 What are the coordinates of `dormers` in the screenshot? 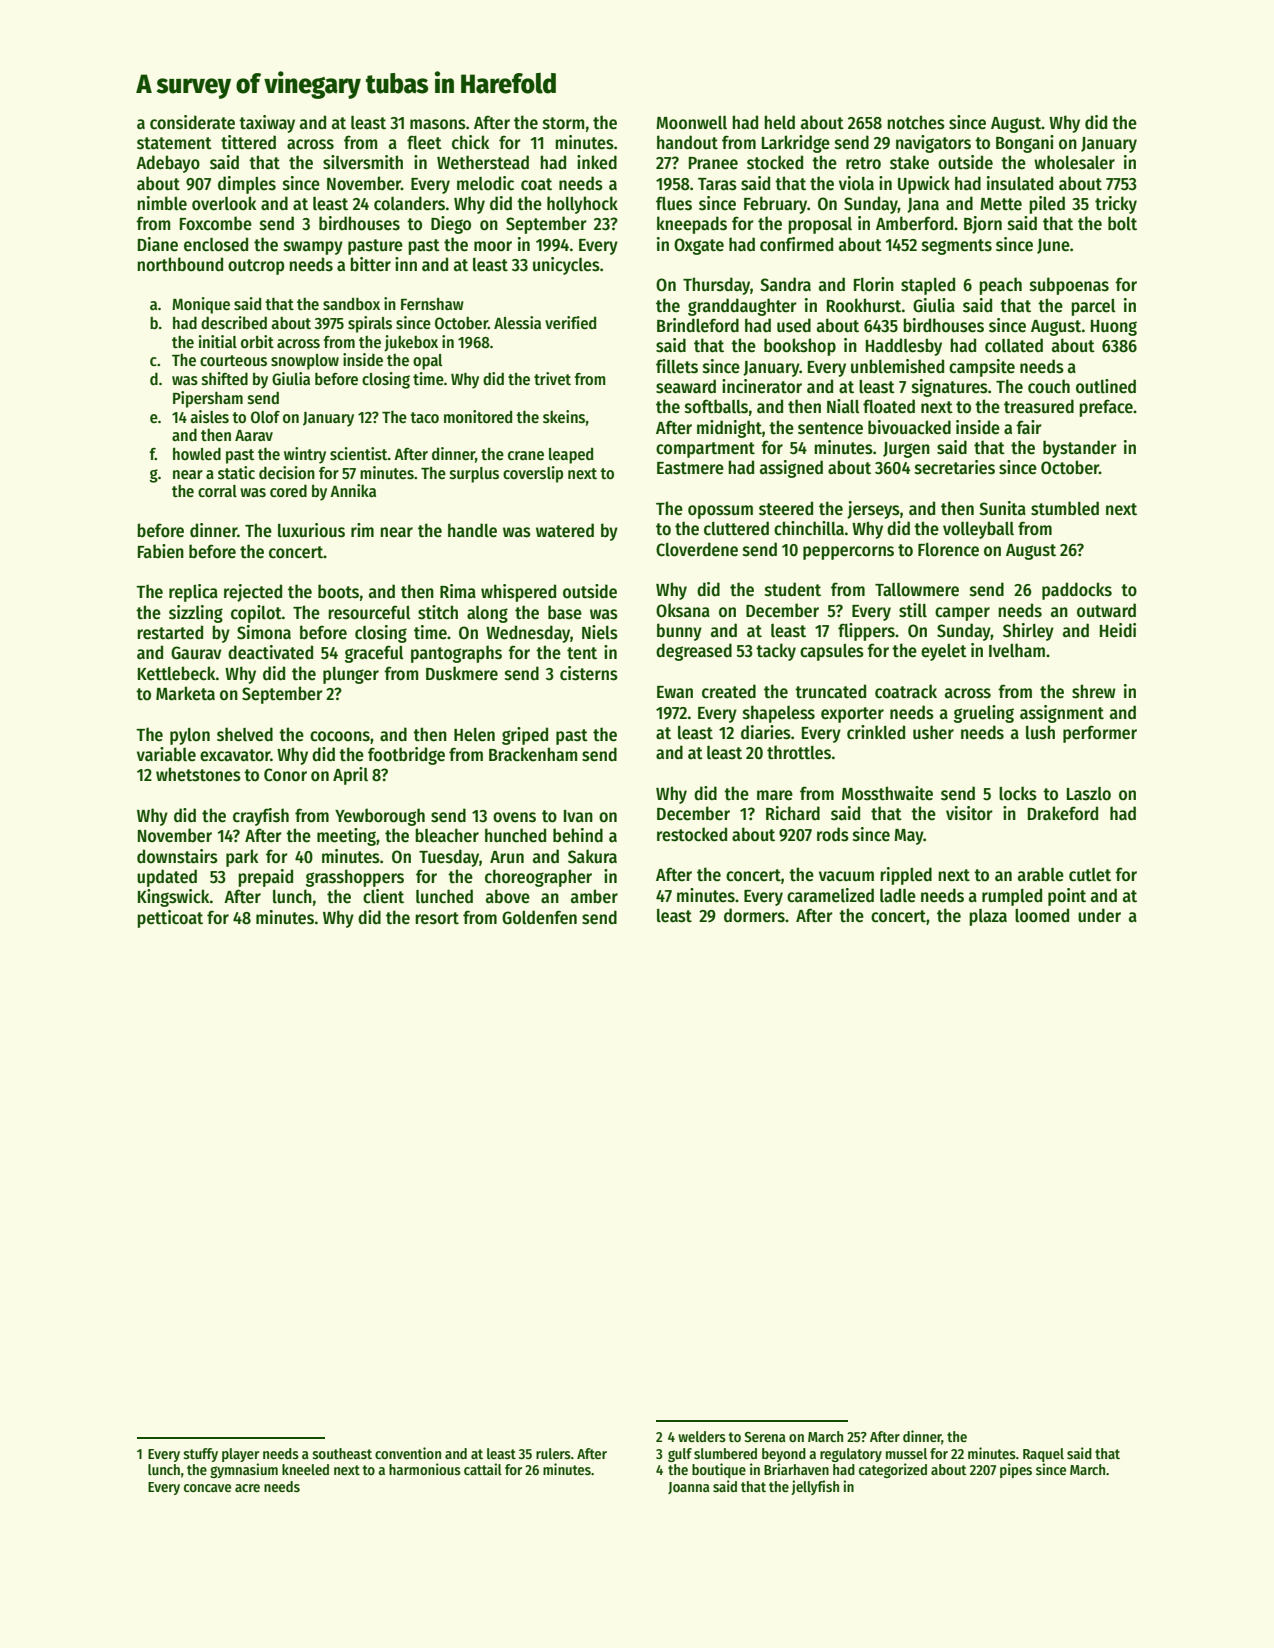 It's located at (754, 915).
